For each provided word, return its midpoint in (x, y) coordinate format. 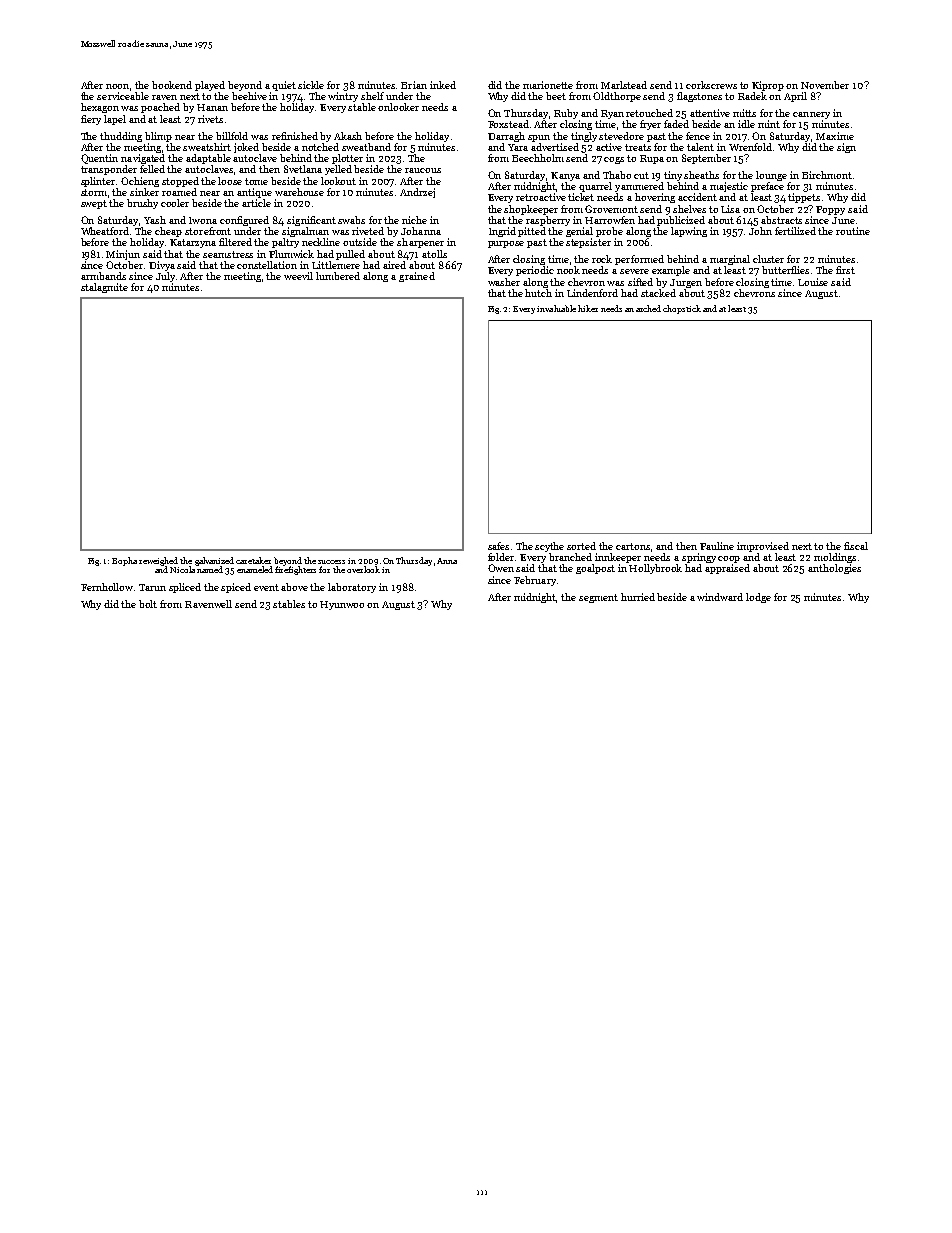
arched (648, 308)
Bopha (124, 561)
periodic (535, 271)
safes (498, 546)
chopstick (682, 309)
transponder (109, 170)
